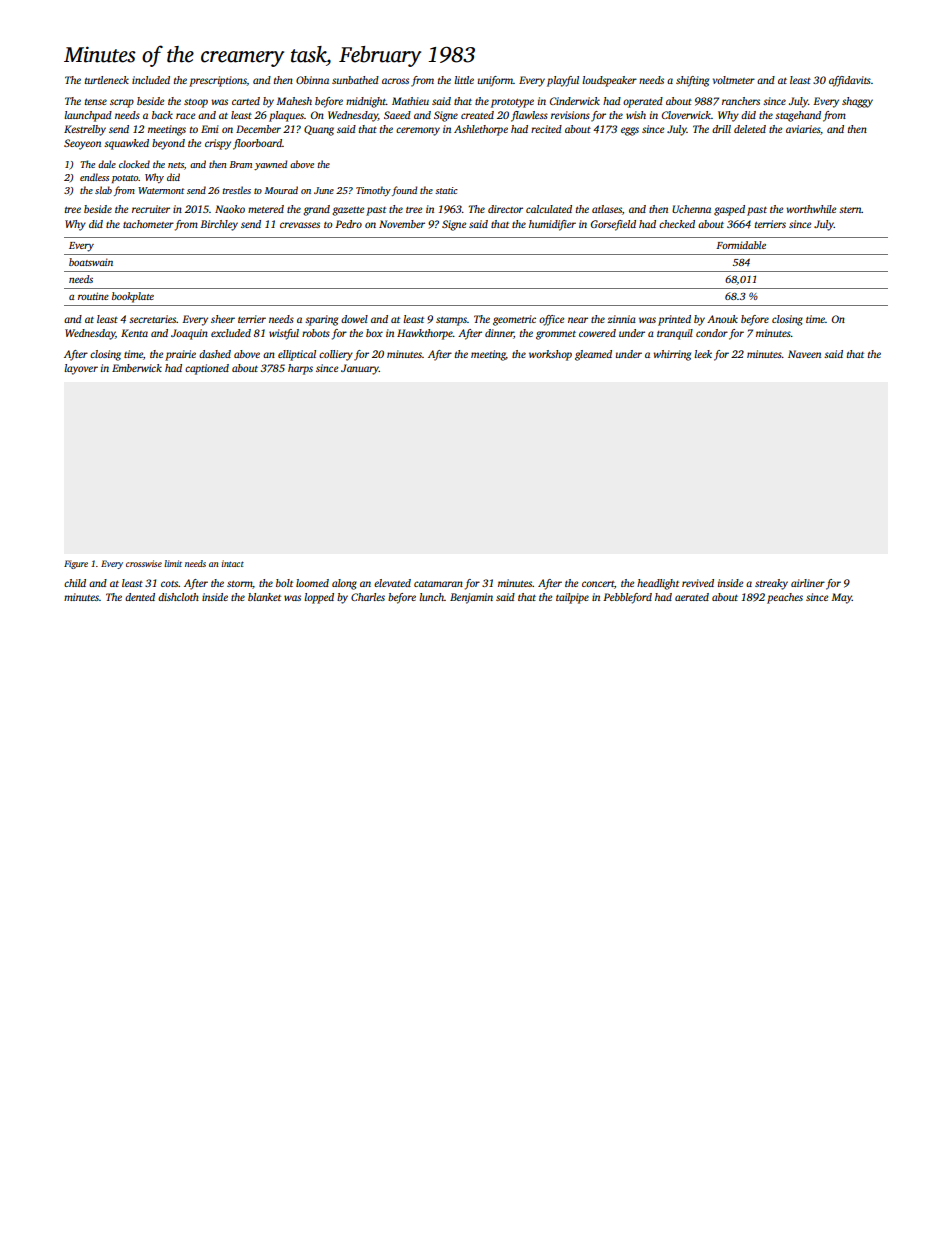  What do you see at coordinates (609, 81) in the document?
I see `loudspeaker` at bounding box center [609, 81].
